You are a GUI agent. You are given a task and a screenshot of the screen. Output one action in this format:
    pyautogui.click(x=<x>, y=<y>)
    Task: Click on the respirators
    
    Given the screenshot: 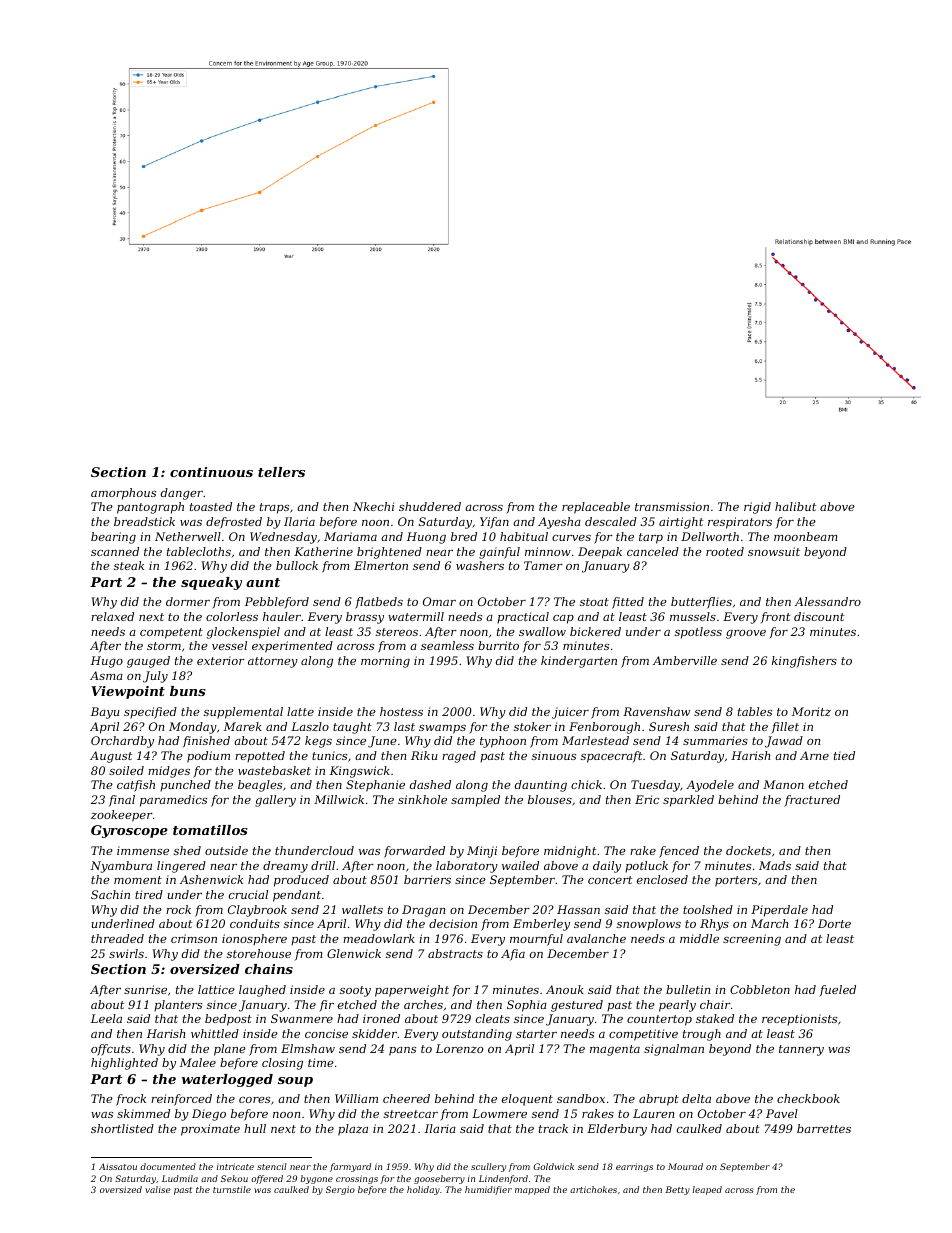 What is the action you would take?
    pyautogui.click(x=740, y=523)
